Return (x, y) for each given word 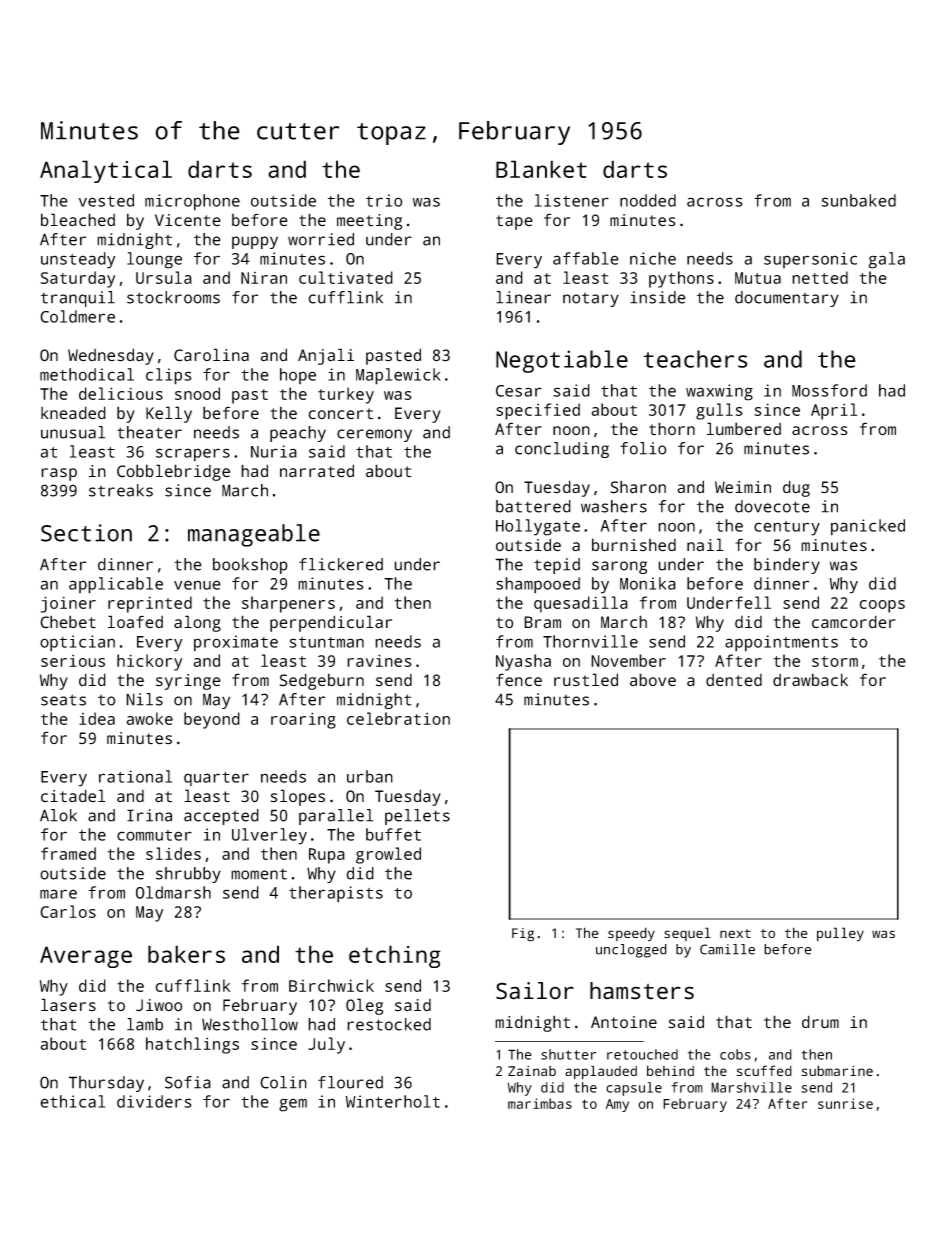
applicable (116, 585)
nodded (648, 200)
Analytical (106, 171)
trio (384, 200)
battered (533, 506)
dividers (154, 1101)
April (834, 411)
